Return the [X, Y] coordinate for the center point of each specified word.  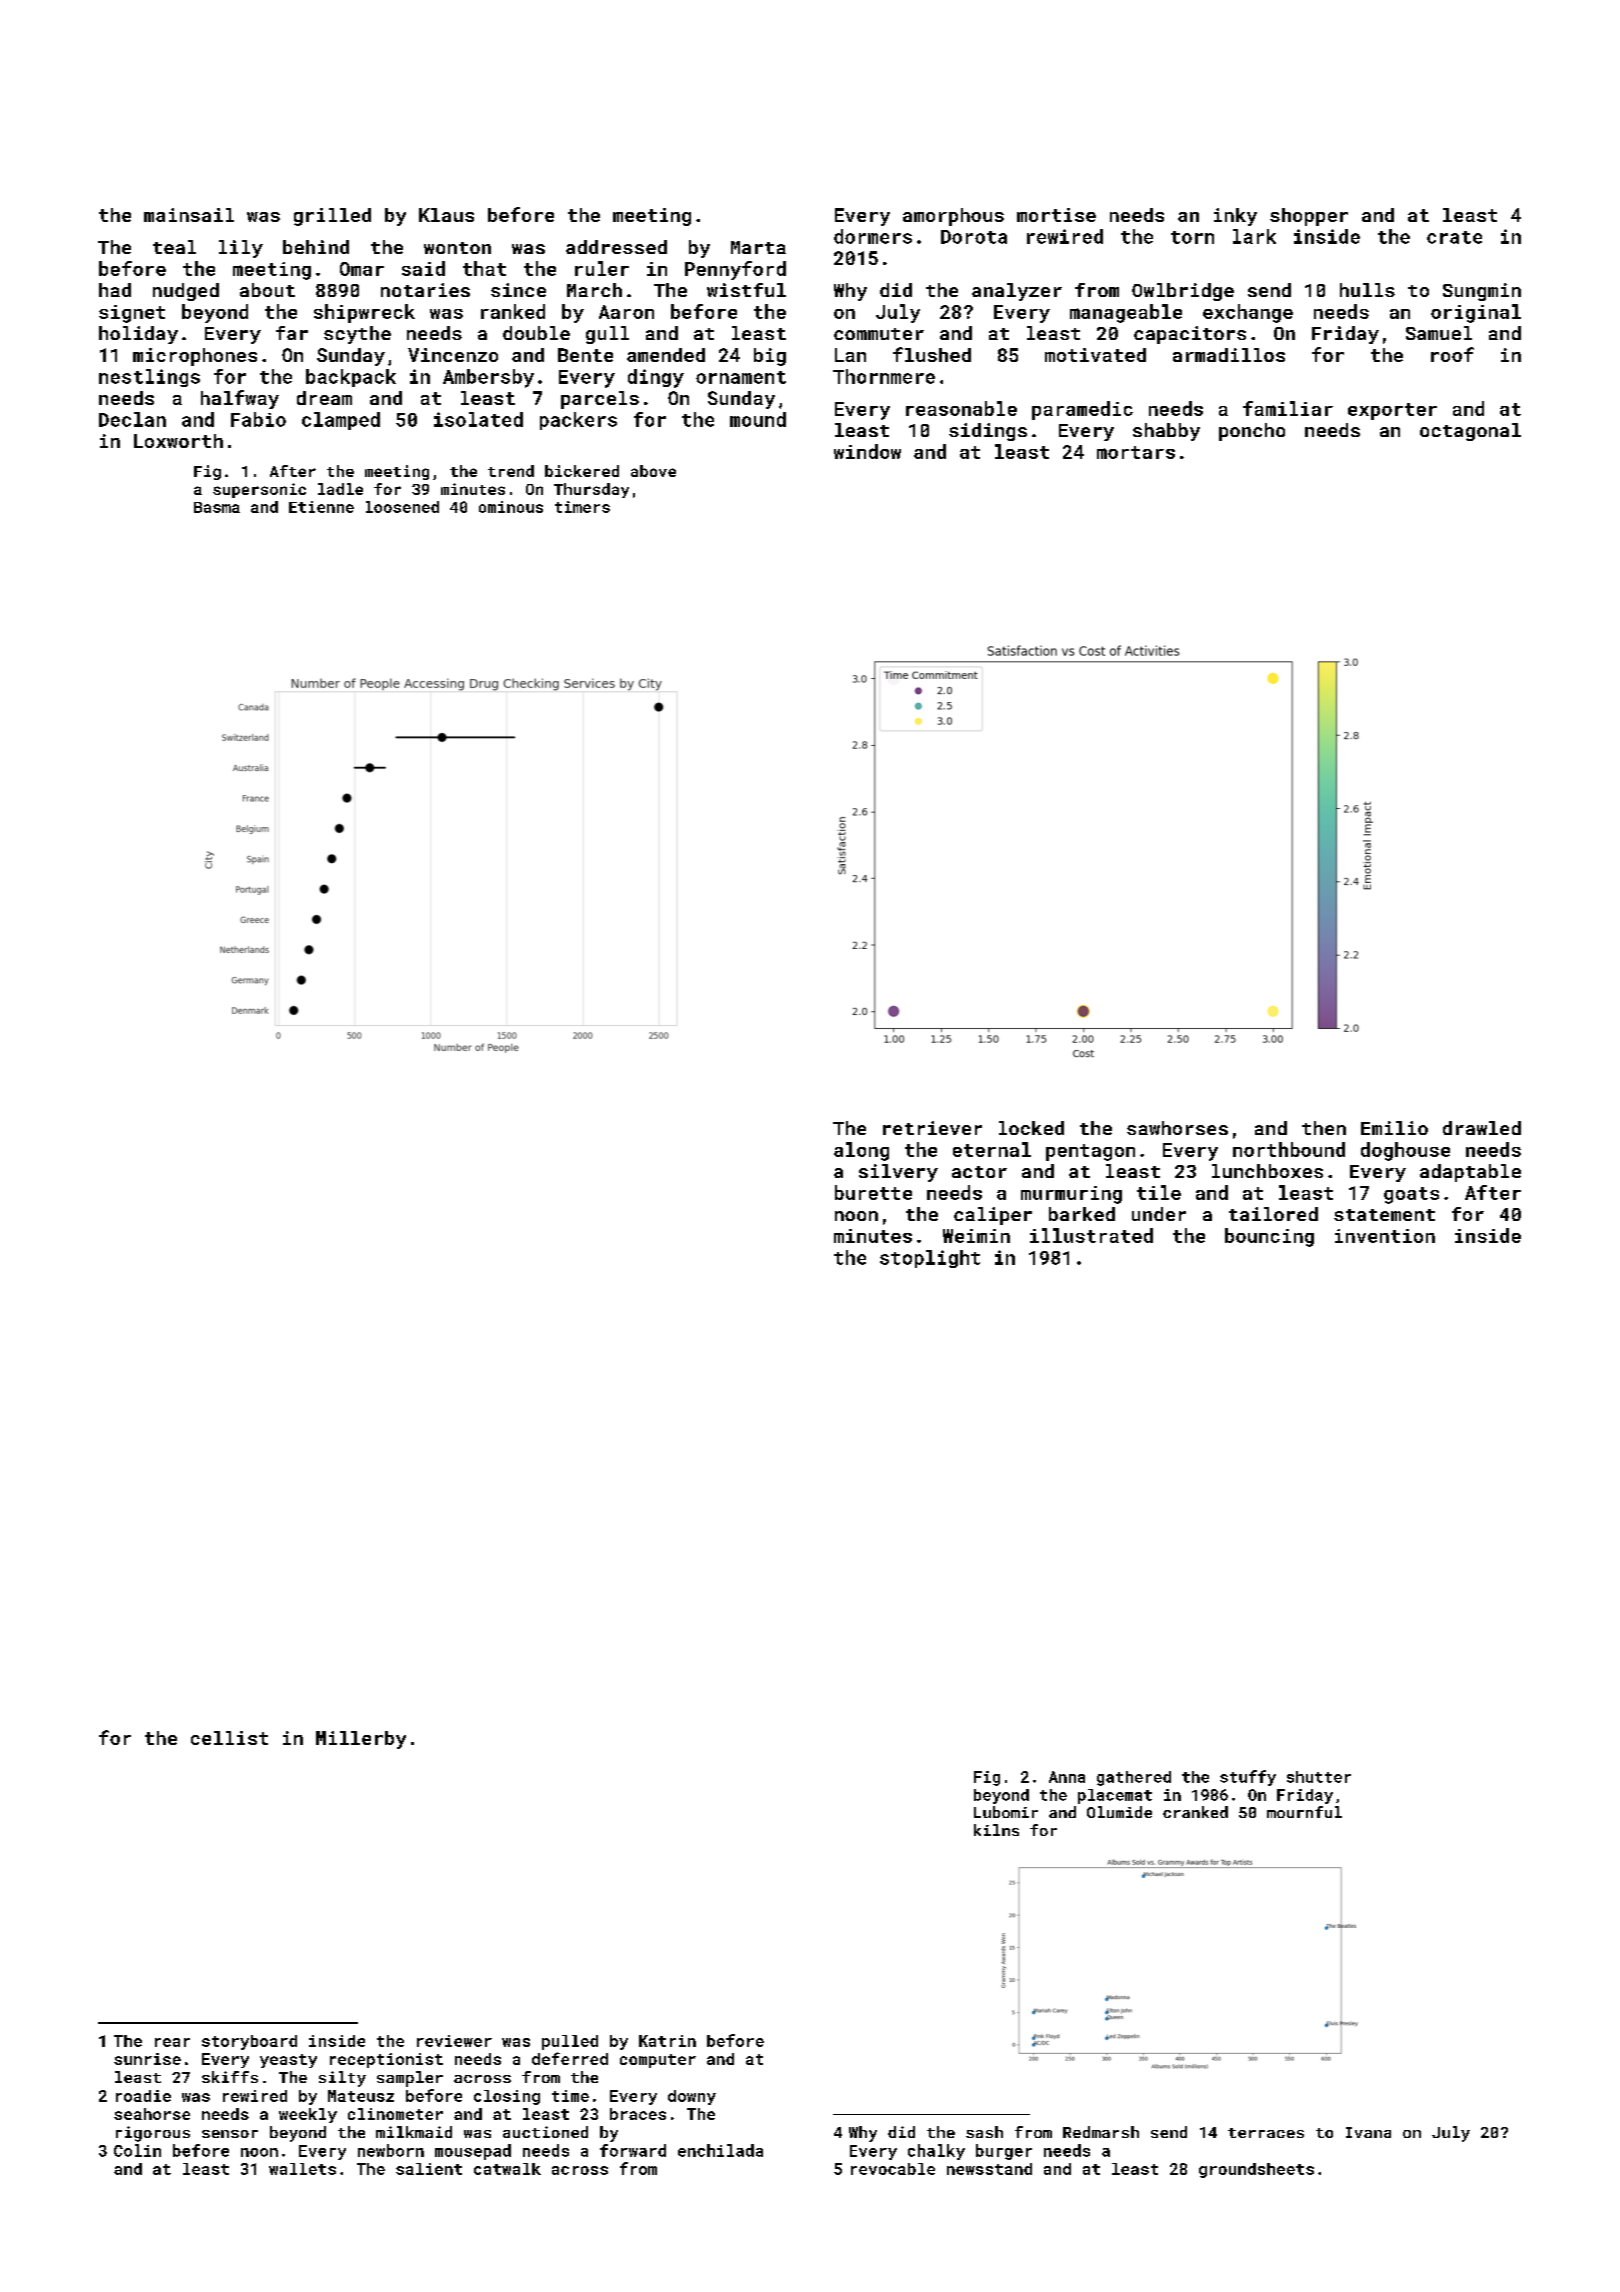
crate [1454, 237]
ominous [511, 507]
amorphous [953, 217]
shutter [1319, 1777]
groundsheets [1256, 2170]
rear [172, 2042]
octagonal [1470, 432]
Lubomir [1006, 1812]
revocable [893, 2169]
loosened [402, 507]
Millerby [361, 1740]
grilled [332, 217]
